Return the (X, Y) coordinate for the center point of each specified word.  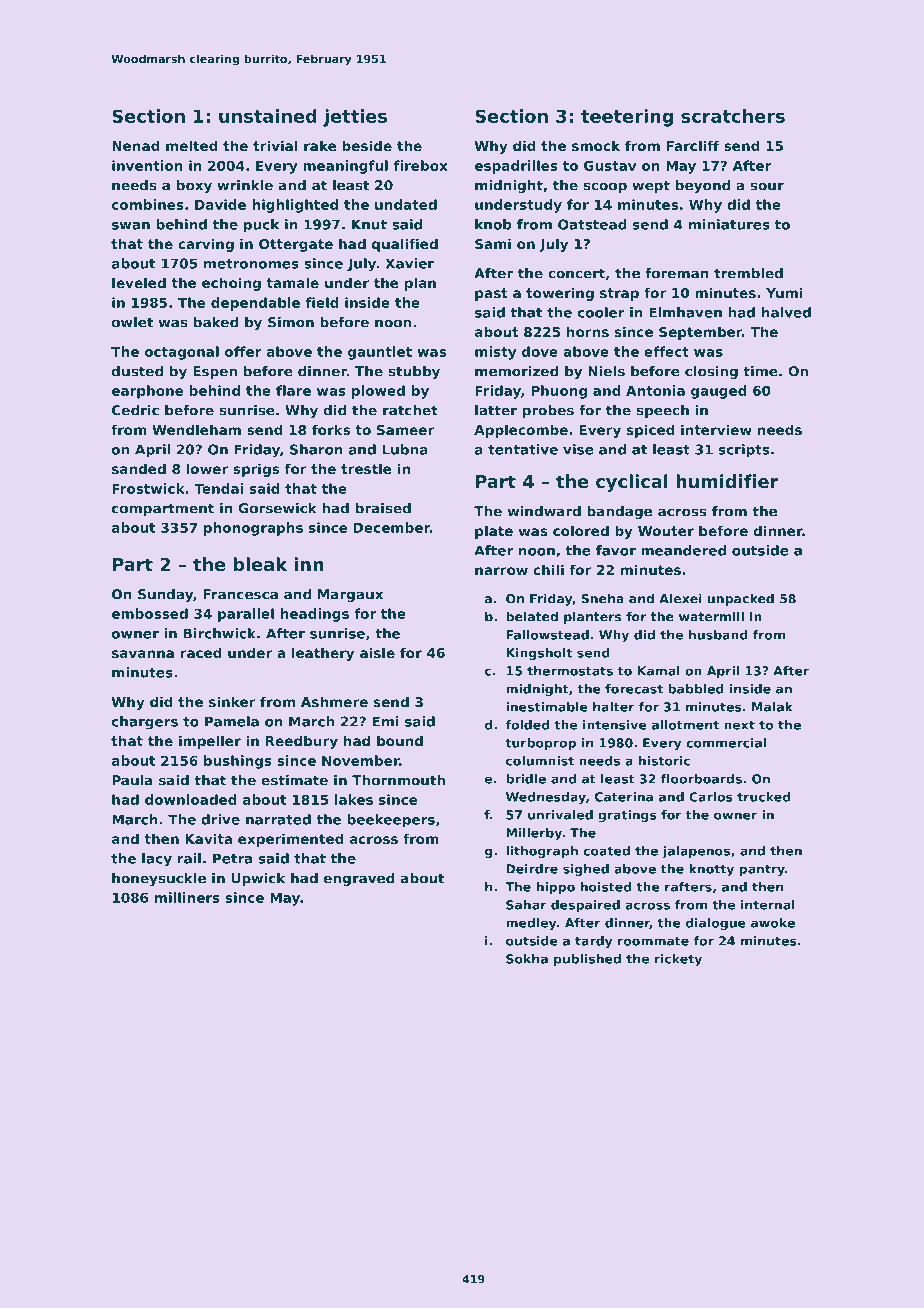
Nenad (136, 145)
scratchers (733, 116)
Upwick (258, 879)
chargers (145, 723)
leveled (139, 282)
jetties (355, 118)
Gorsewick (277, 508)
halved (786, 312)
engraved (359, 879)
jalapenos (696, 852)
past (491, 294)
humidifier (727, 481)
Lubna (405, 449)
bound (400, 740)
